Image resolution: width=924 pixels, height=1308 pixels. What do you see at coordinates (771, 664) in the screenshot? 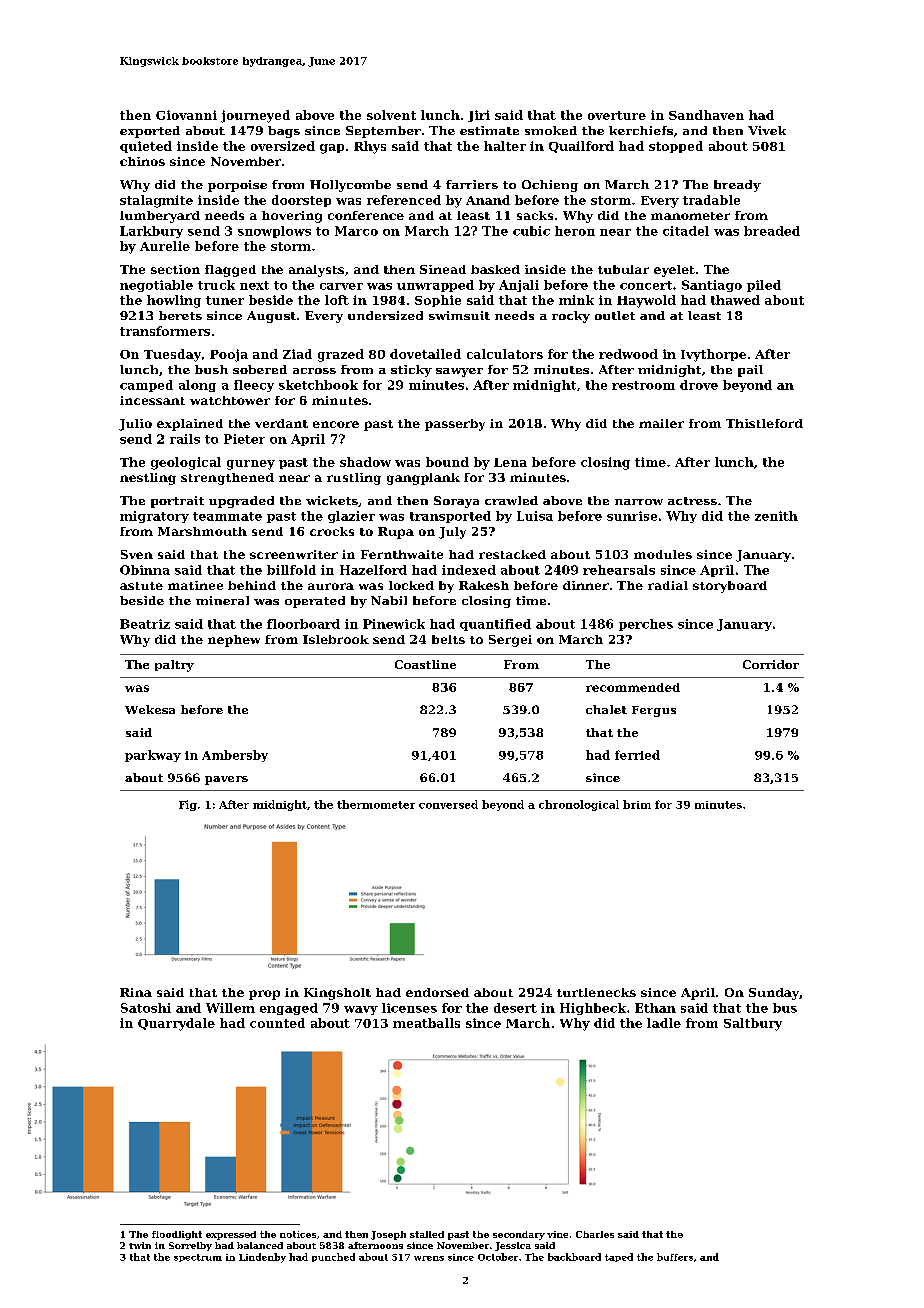
I see `Corridor` at bounding box center [771, 664].
